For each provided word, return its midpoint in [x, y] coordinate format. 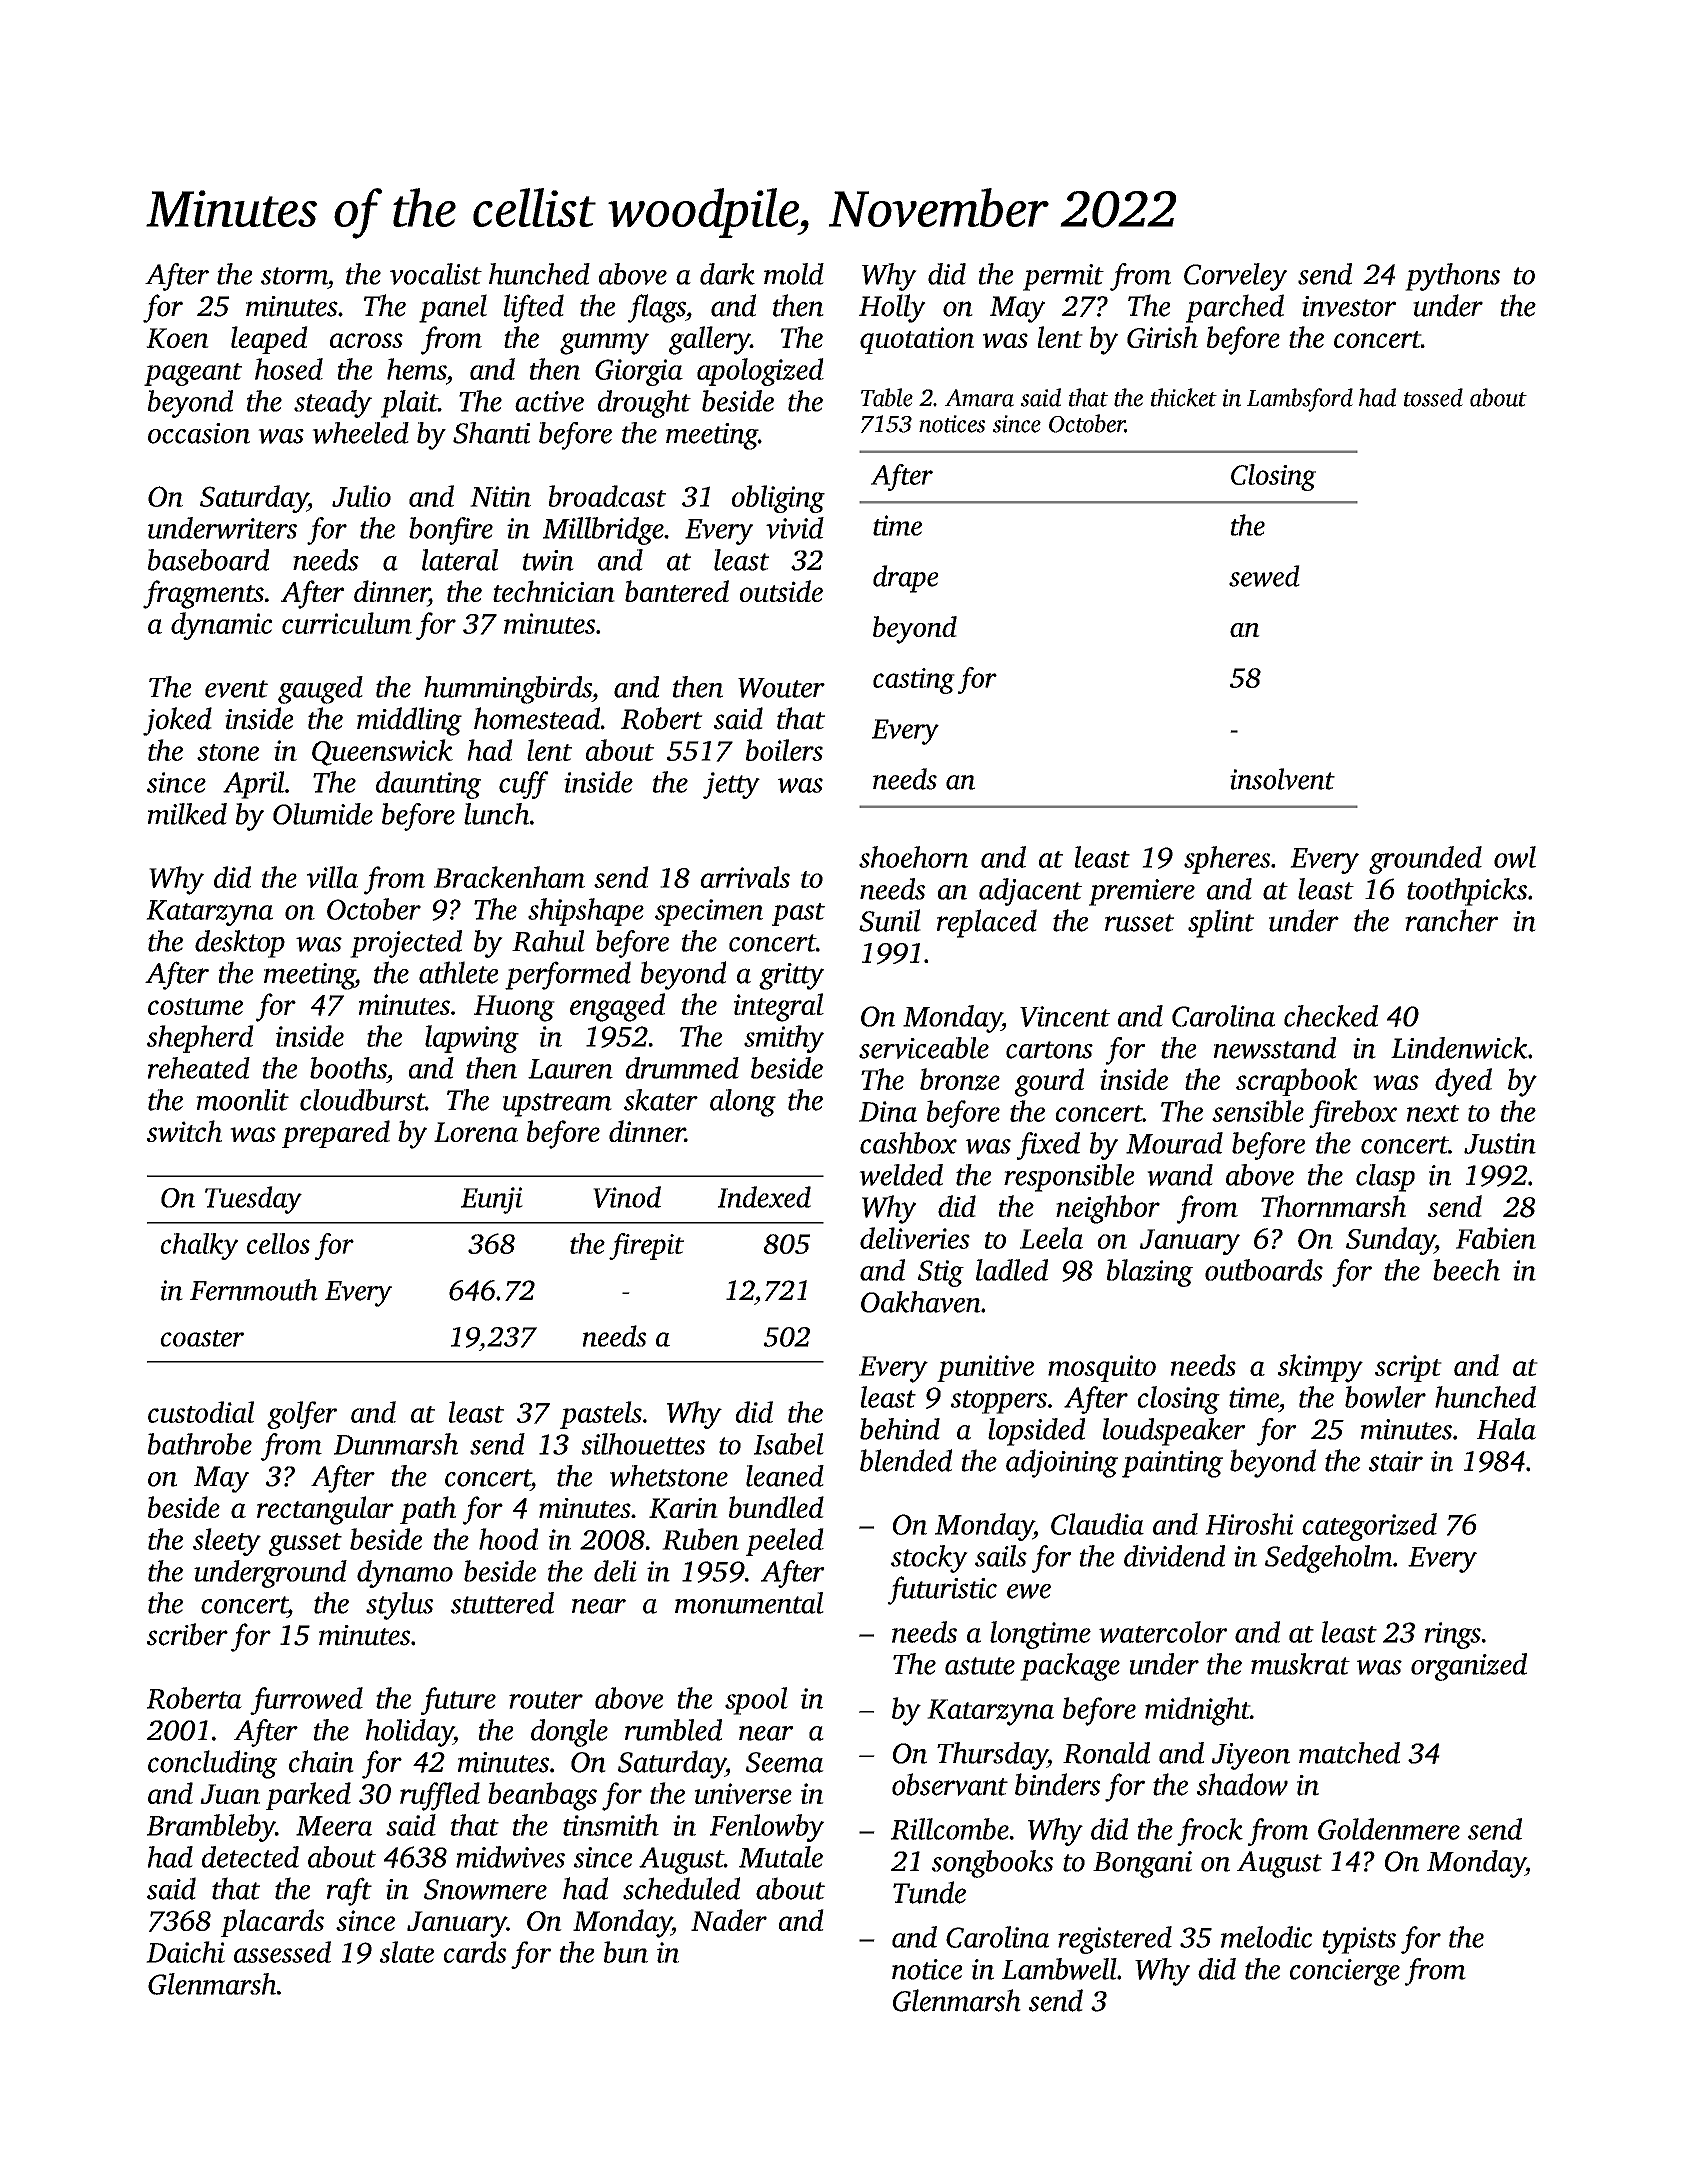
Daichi [185, 1952]
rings [1452, 1635]
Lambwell [1059, 1969]
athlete [458, 972]
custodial [201, 1412]
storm [294, 276]
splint [1221, 923]
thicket [1184, 397]
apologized [760, 372]
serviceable [924, 1048]
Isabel [789, 1444]
